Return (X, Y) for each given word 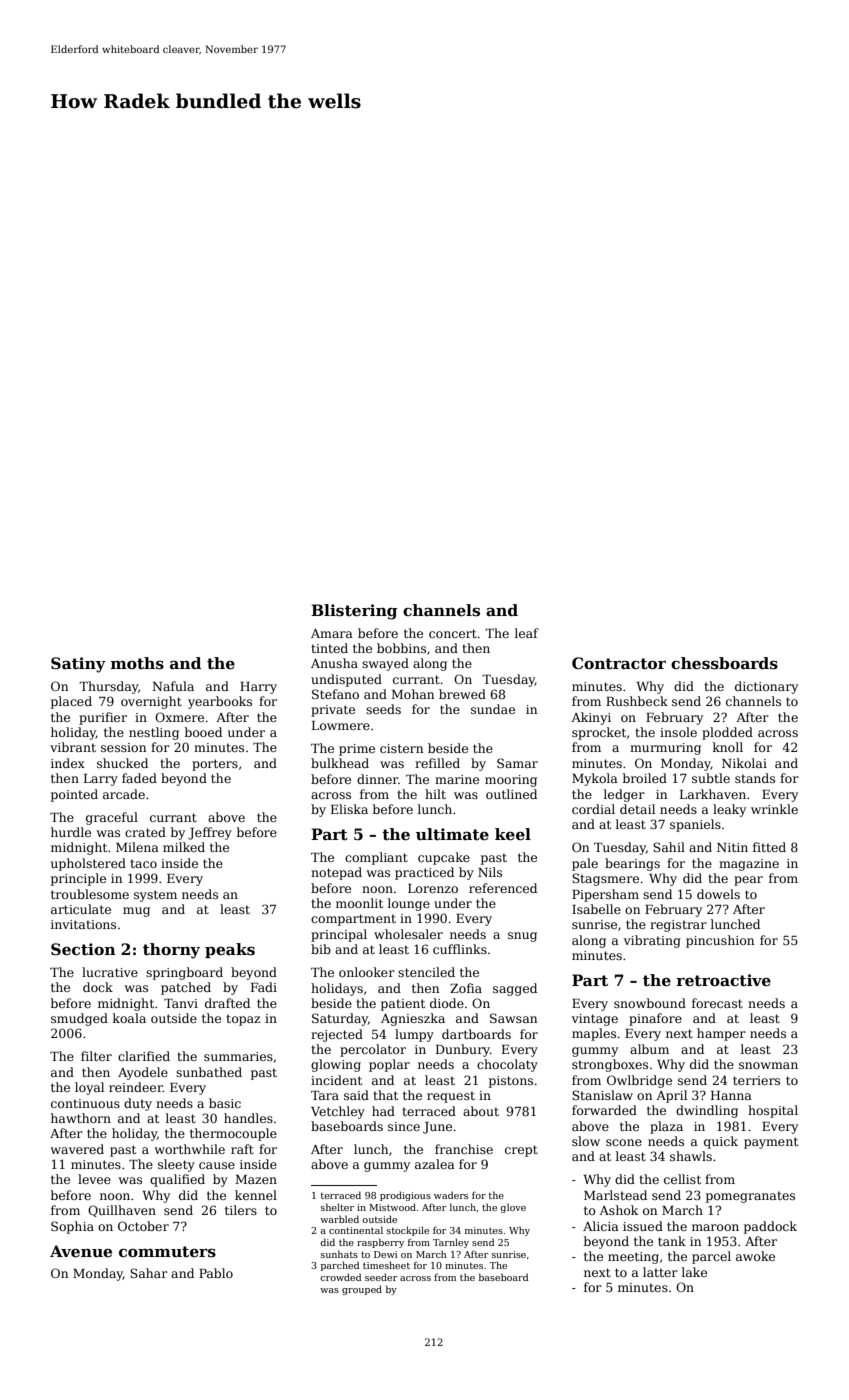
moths (137, 663)
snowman (768, 1065)
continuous (85, 1103)
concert (453, 633)
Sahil (669, 847)
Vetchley (338, 1112)
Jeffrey (210, 833)
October (143, 1226)
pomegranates (750, 1197)
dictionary (766, 687)
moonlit (359, 903)
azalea (435, 1164)
